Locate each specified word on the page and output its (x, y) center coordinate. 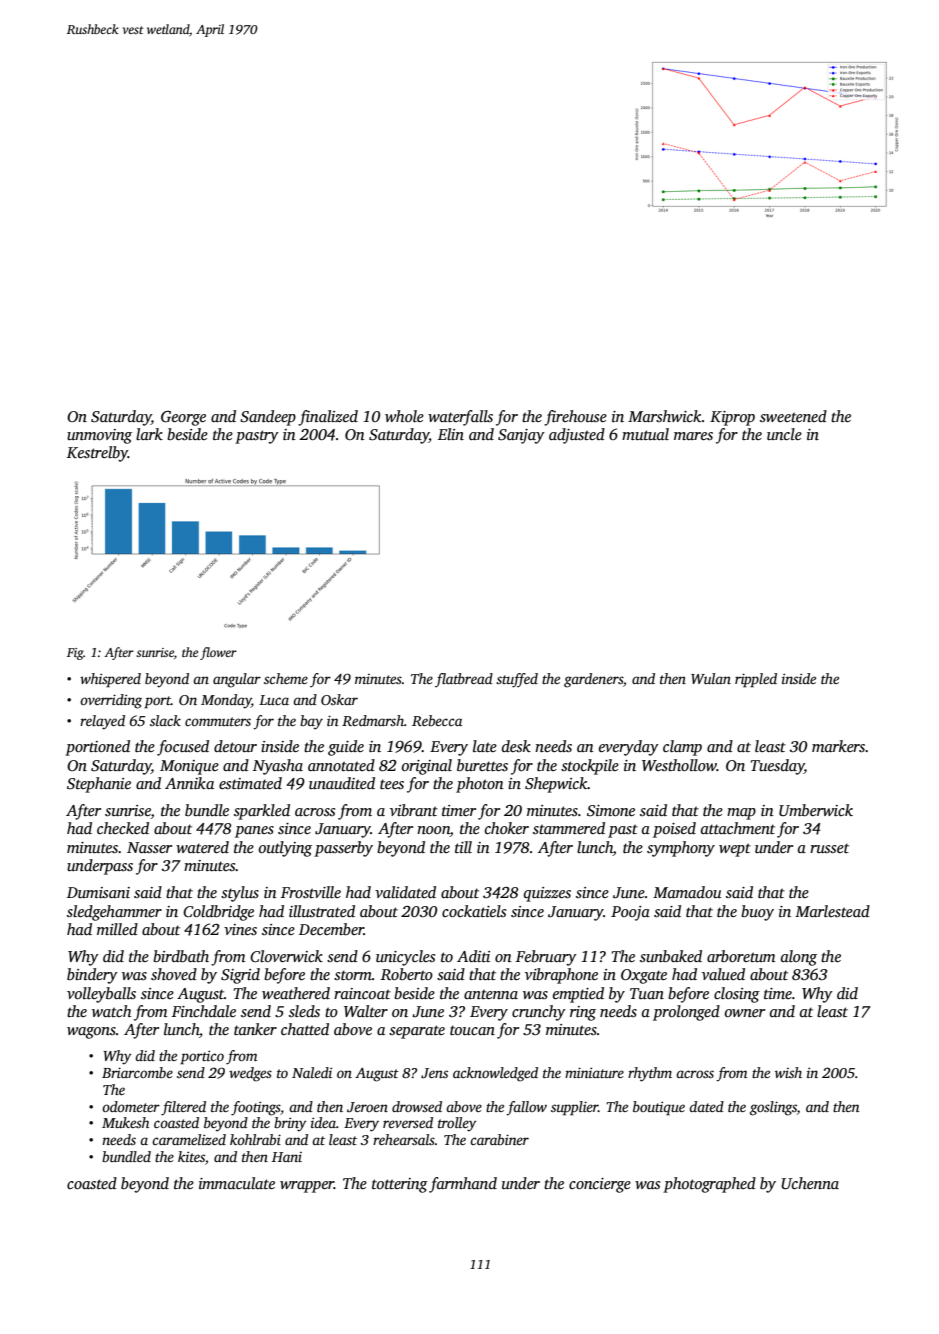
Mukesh (125, 1122)
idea (323, 1122)
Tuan (647, 993)
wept (735, 850)
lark (149, 434)
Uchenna (810, 1183)
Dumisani (98, 892)
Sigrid (240, 976)
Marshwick (665, 416)
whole (404, 416)
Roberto (407, 974)
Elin (451, 434)
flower (218, 653)
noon (433, 831)
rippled (756, 680)
